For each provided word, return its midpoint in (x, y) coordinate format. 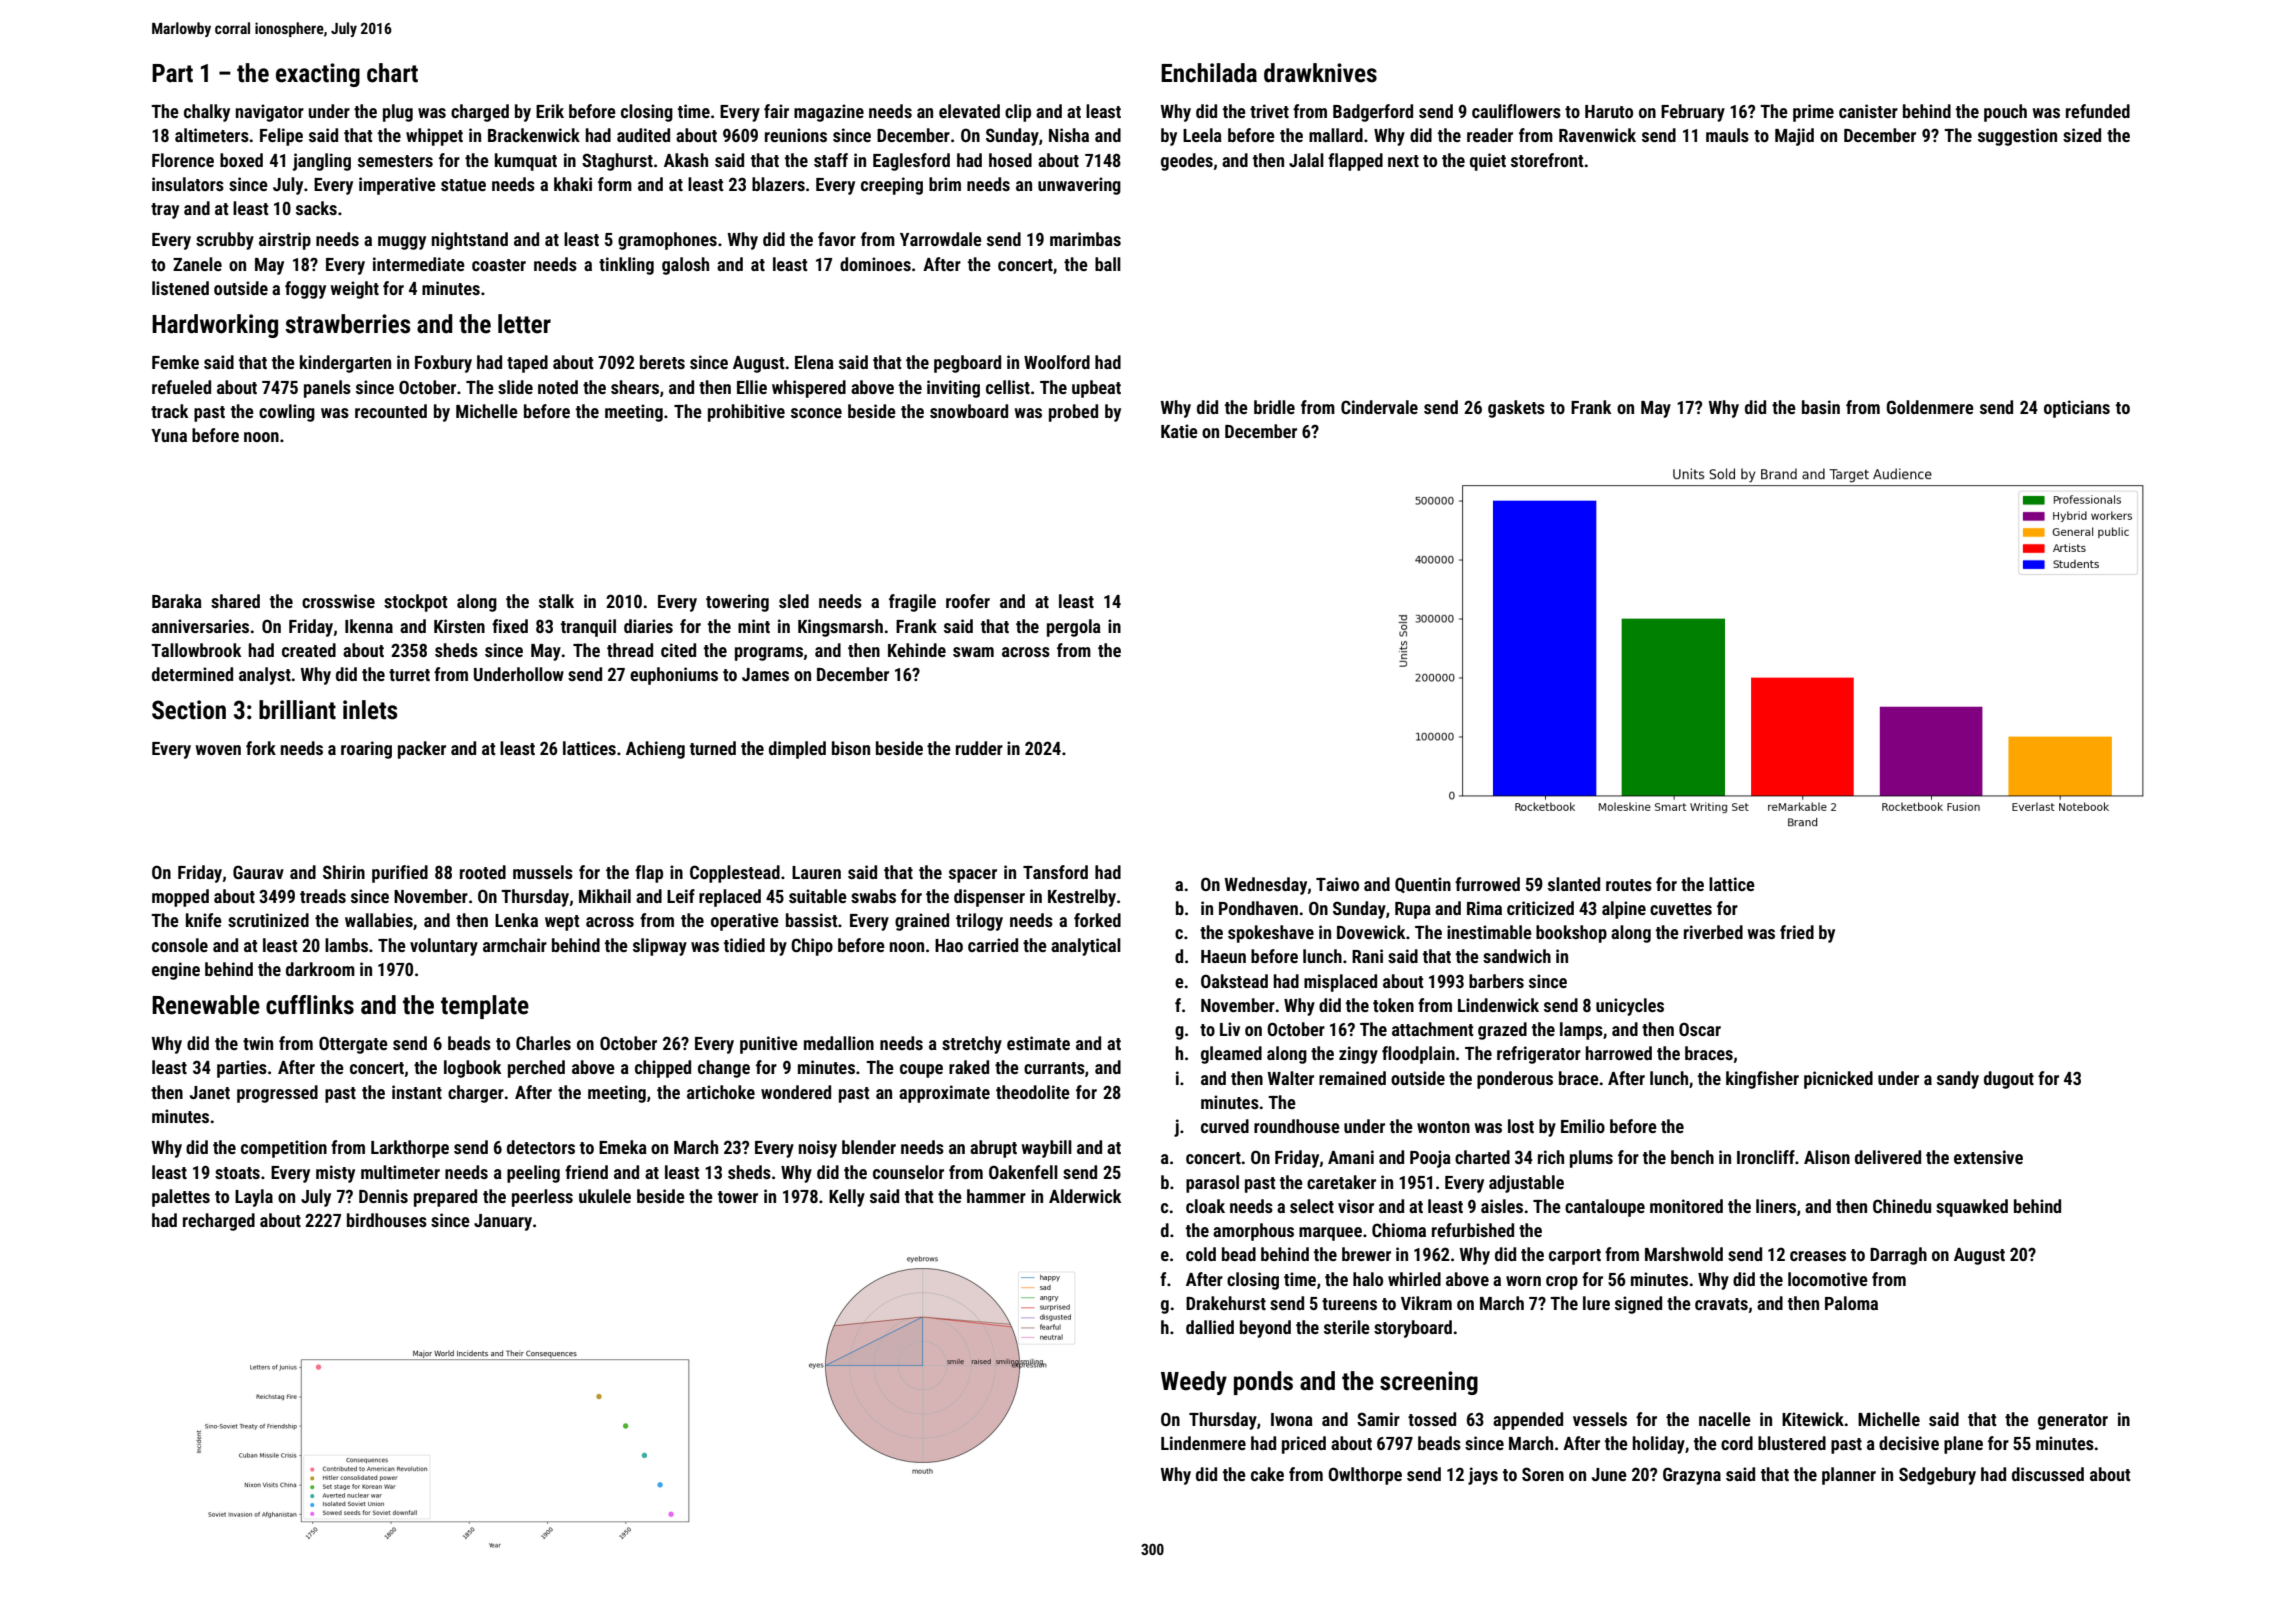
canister (1868, 111)
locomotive (1828, 1279)
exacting (318, 75)
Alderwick (1085, 1196)
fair (776, 111)
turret (409, 675)
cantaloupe (1605, 1208)
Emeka (623, 1147)
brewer (1366, 1254)
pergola (1074, 628)
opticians (2077, 409)
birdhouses (387, 1220)
